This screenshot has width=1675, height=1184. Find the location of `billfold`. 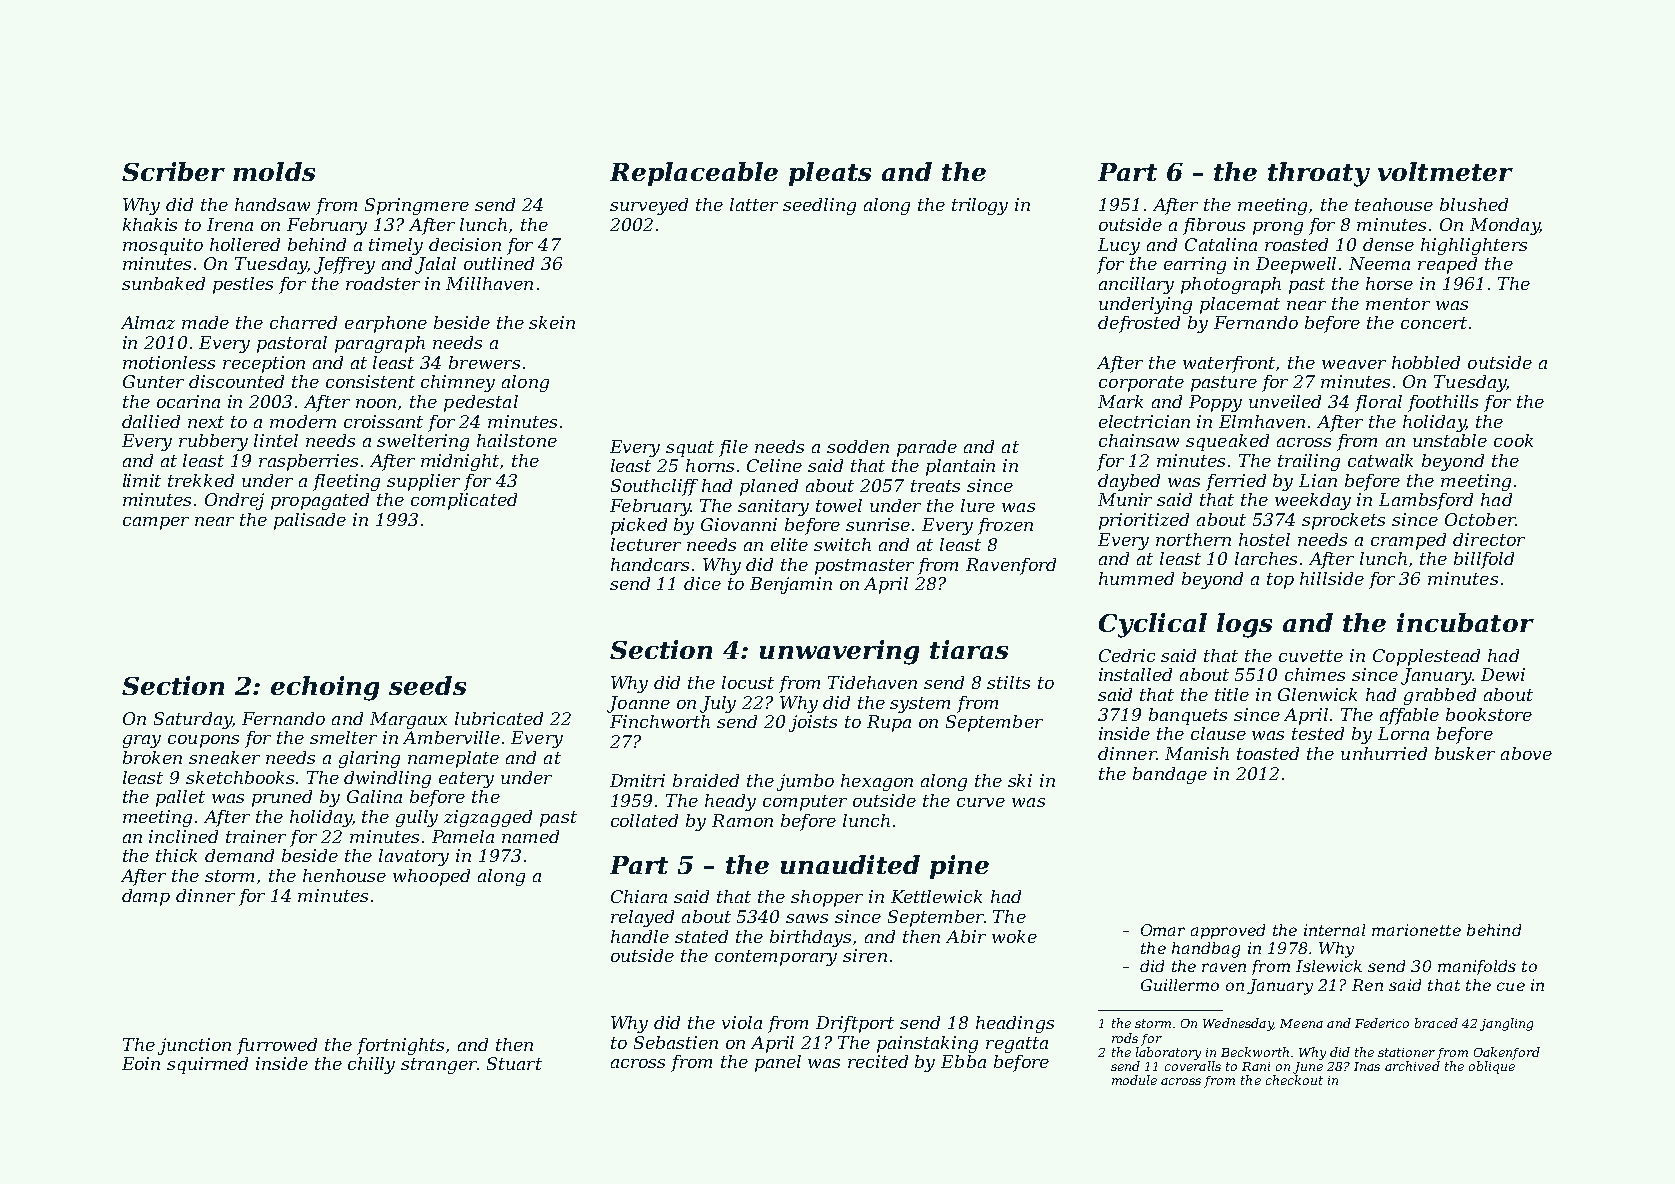

billfold is located at coordinates (1484, 560).
